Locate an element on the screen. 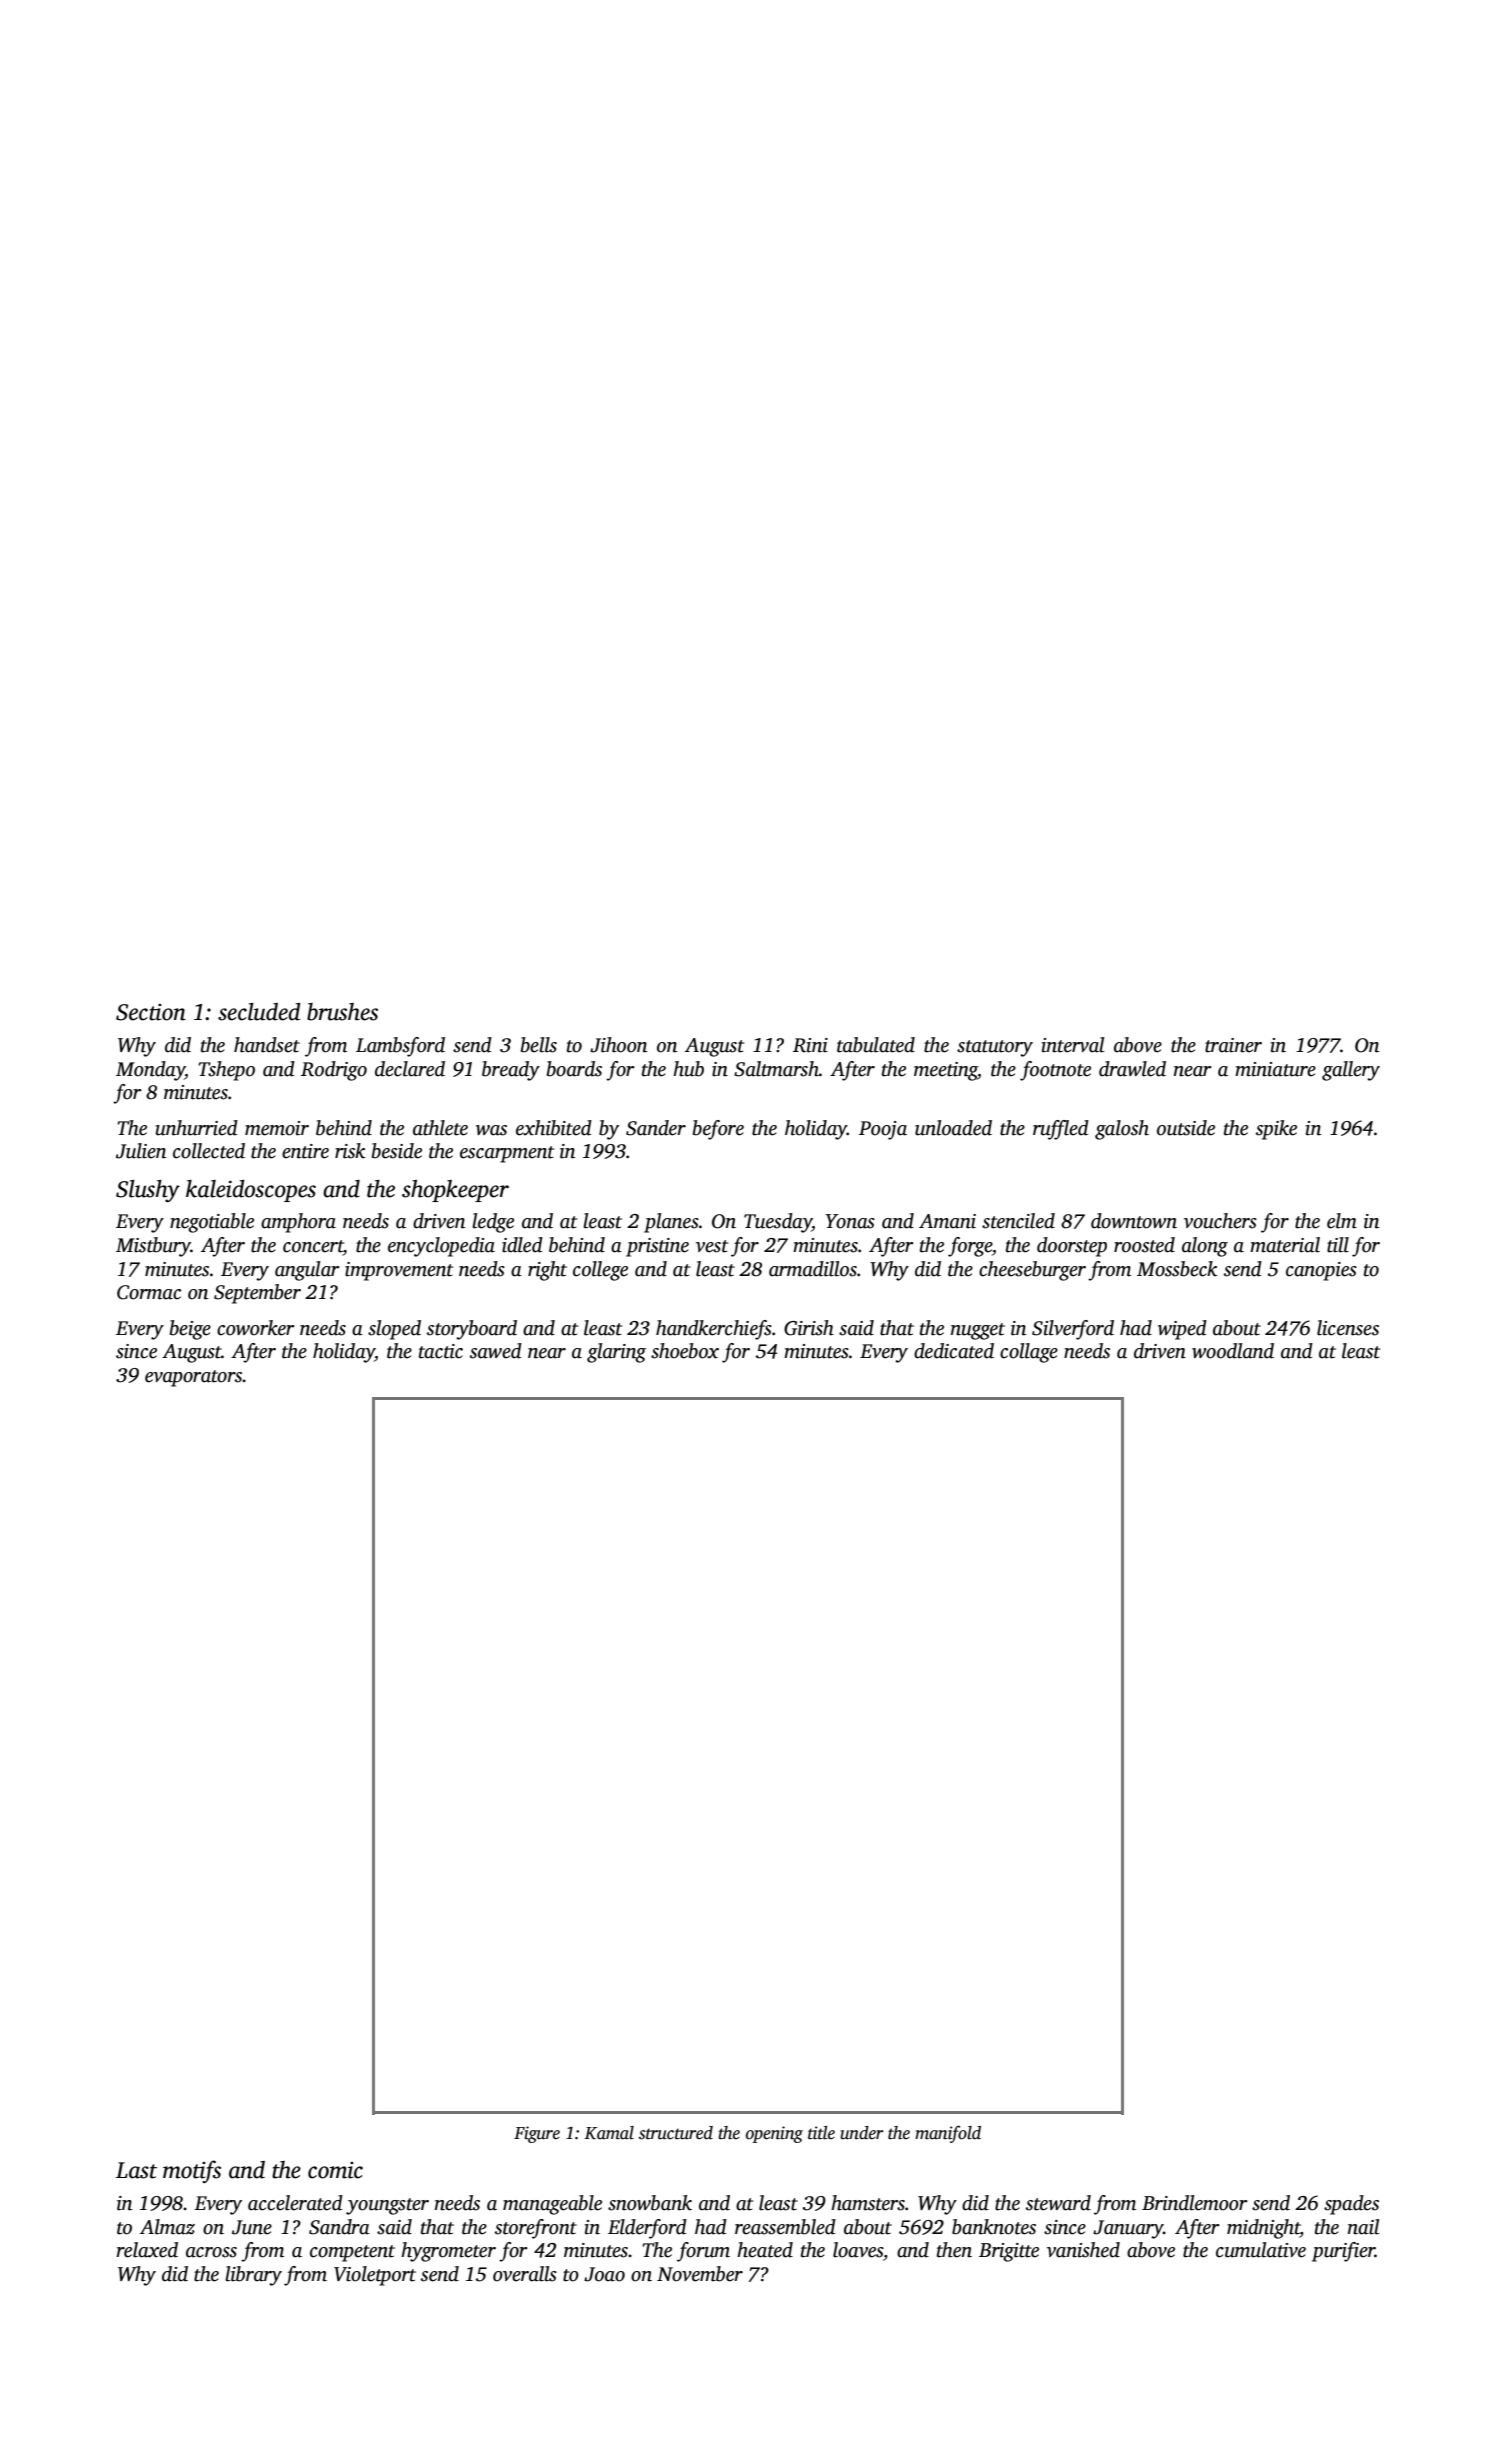 This screenshot has height=2464, width=1496. Figure is located at coordinates (537, 2134).
